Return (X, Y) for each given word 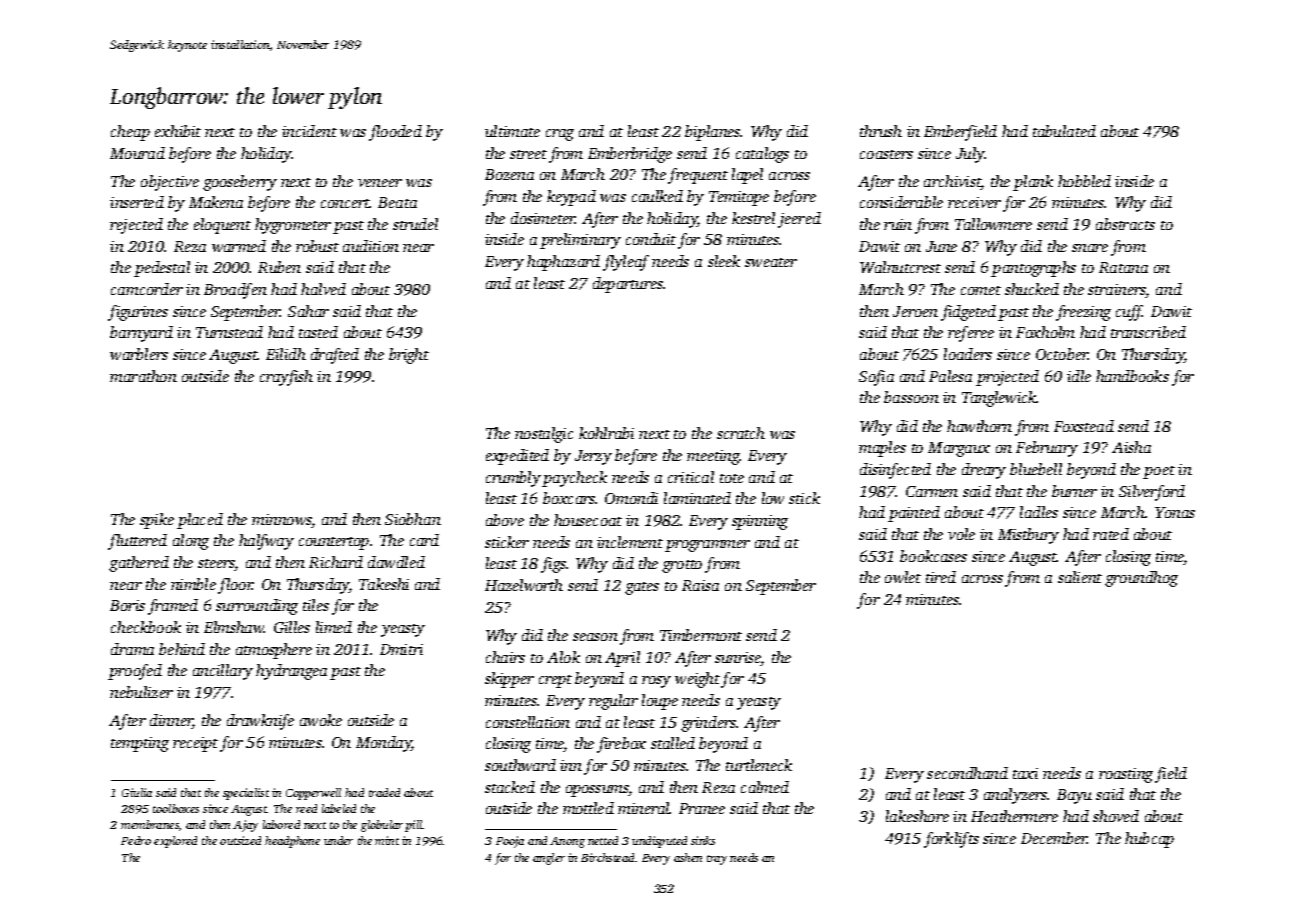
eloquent (222, 226)
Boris (127, 605)
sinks (703, 840)
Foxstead (1084, 426)
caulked (657, 196)
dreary (984, 471)
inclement (630, 542)
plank (1033, 183)
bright (409, 356)
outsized (240, 840)
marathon (143, 376)
